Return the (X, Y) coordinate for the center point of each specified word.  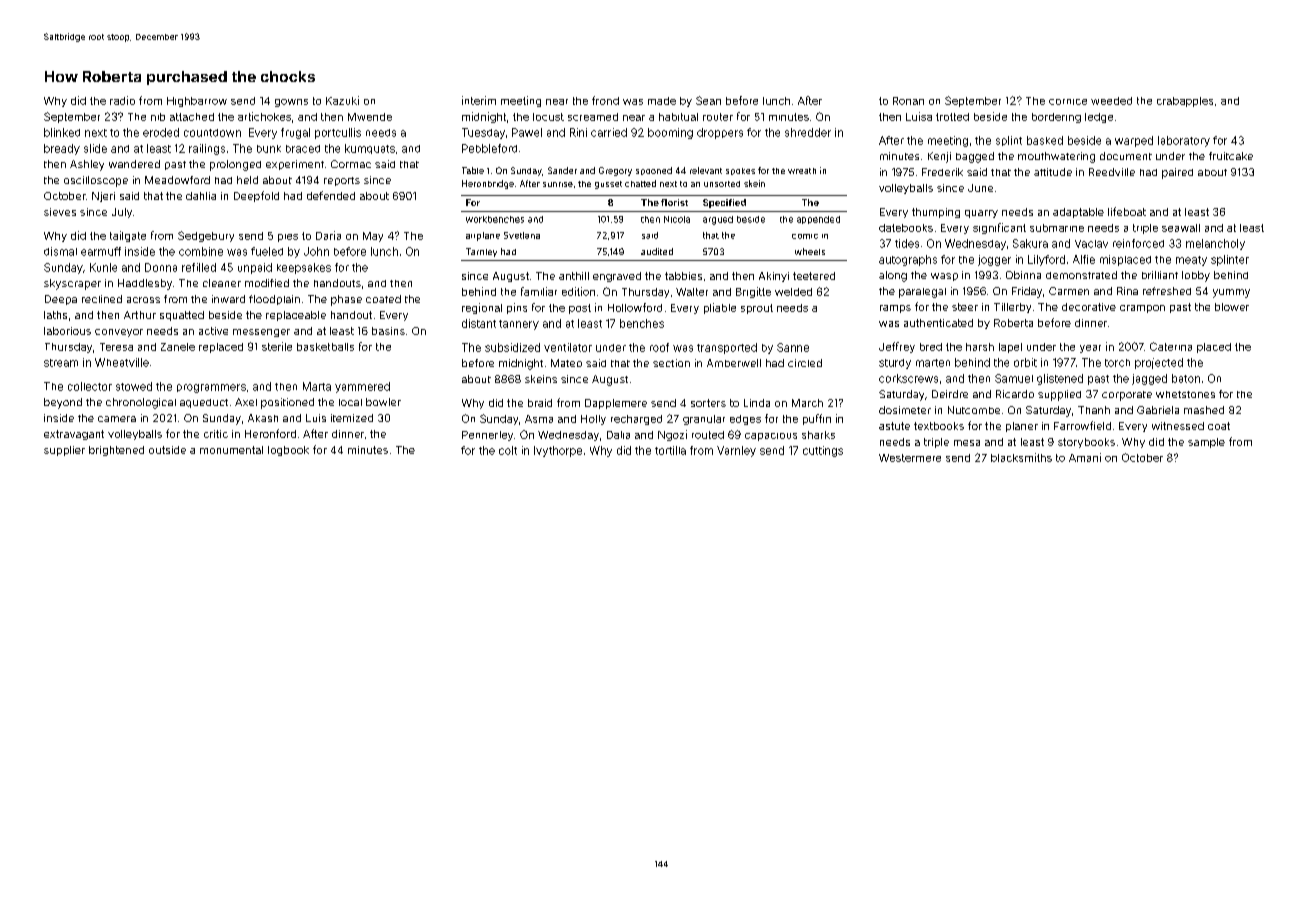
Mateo (566, 363)
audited (657, 251)
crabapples (1185, 102)
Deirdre (950, 394)
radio (122, 100)
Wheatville (122, 362)
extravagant (74, 435)
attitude (1053, 172)
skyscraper (72, 284)
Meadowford (177, 180)
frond (605, 100)
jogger (994, 260)
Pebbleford (489, 148)
